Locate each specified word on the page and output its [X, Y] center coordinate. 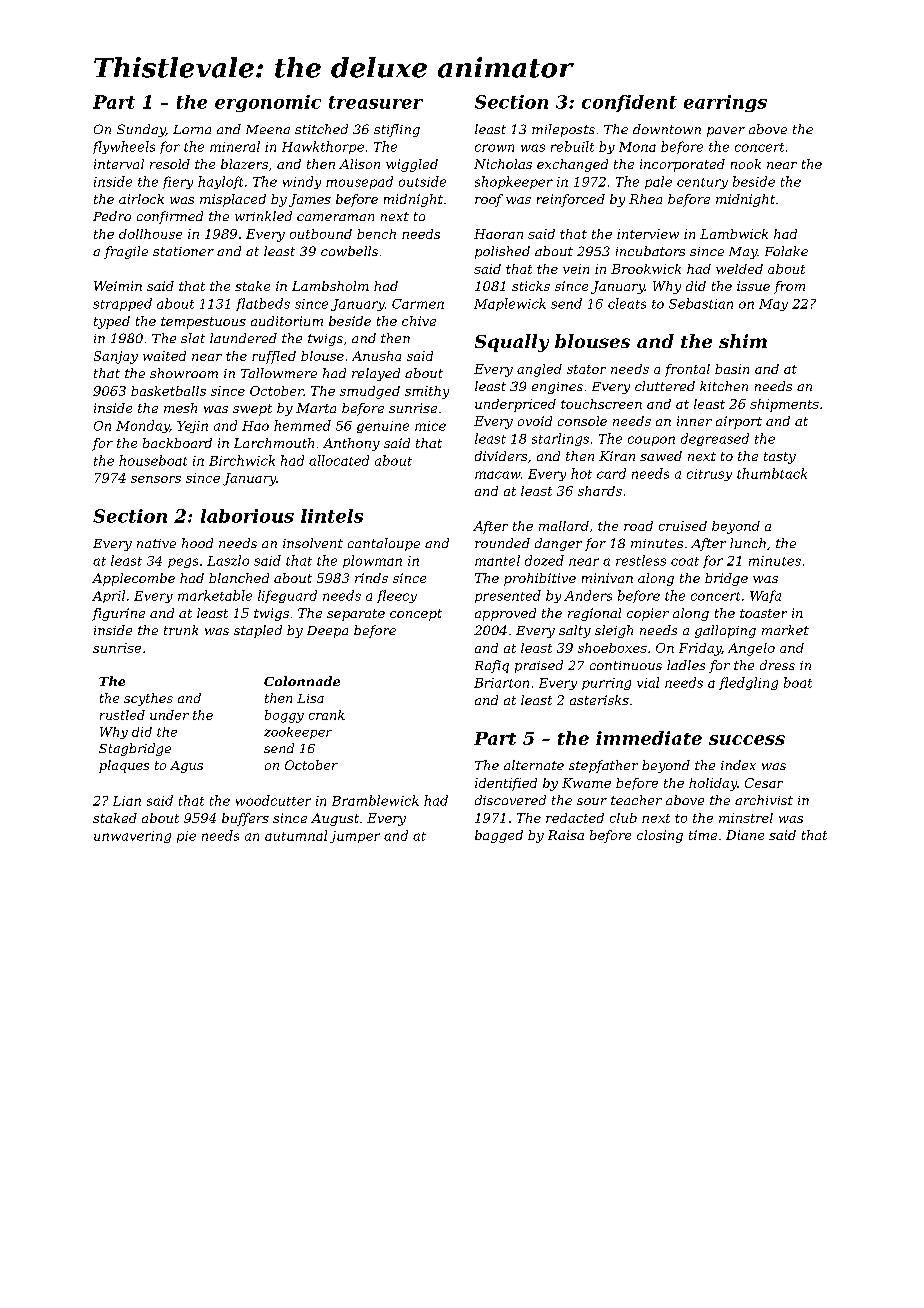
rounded [502, 543]
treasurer [376, 102]
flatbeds [263, 304]
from [789, 287]
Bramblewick [375, 800]
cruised [683, 526]
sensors [156, 479]
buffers [245, 819]
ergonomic [268, 103]
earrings [725, 103]
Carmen [418, 304]
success [747, 740]
